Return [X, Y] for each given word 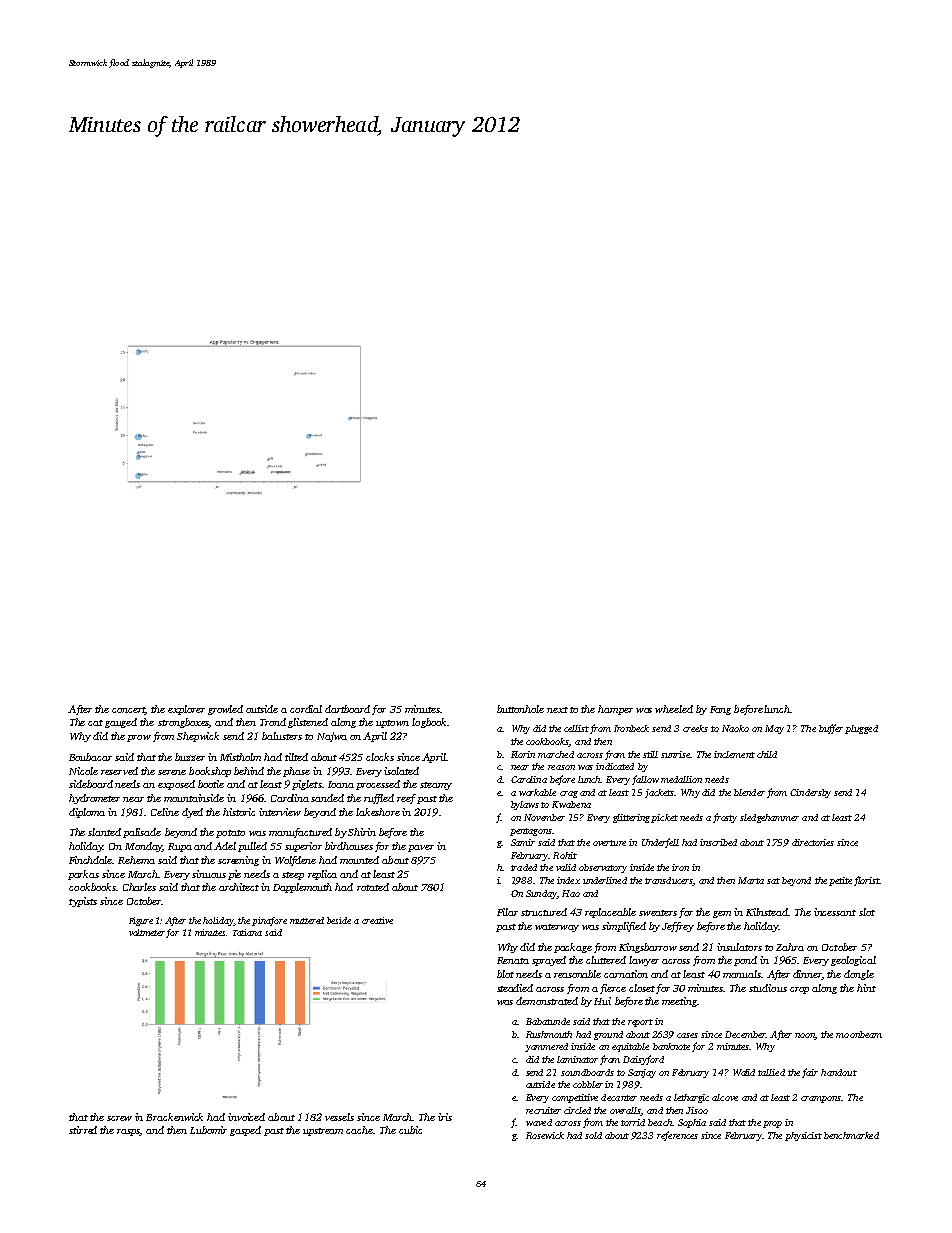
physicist [803, 1136]
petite [840, 881]
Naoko [735, 728]
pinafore [269, 921]
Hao [571, 893]
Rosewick [545, 1135]
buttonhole [520, 709]
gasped [245, 1131]
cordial [306, 709]
